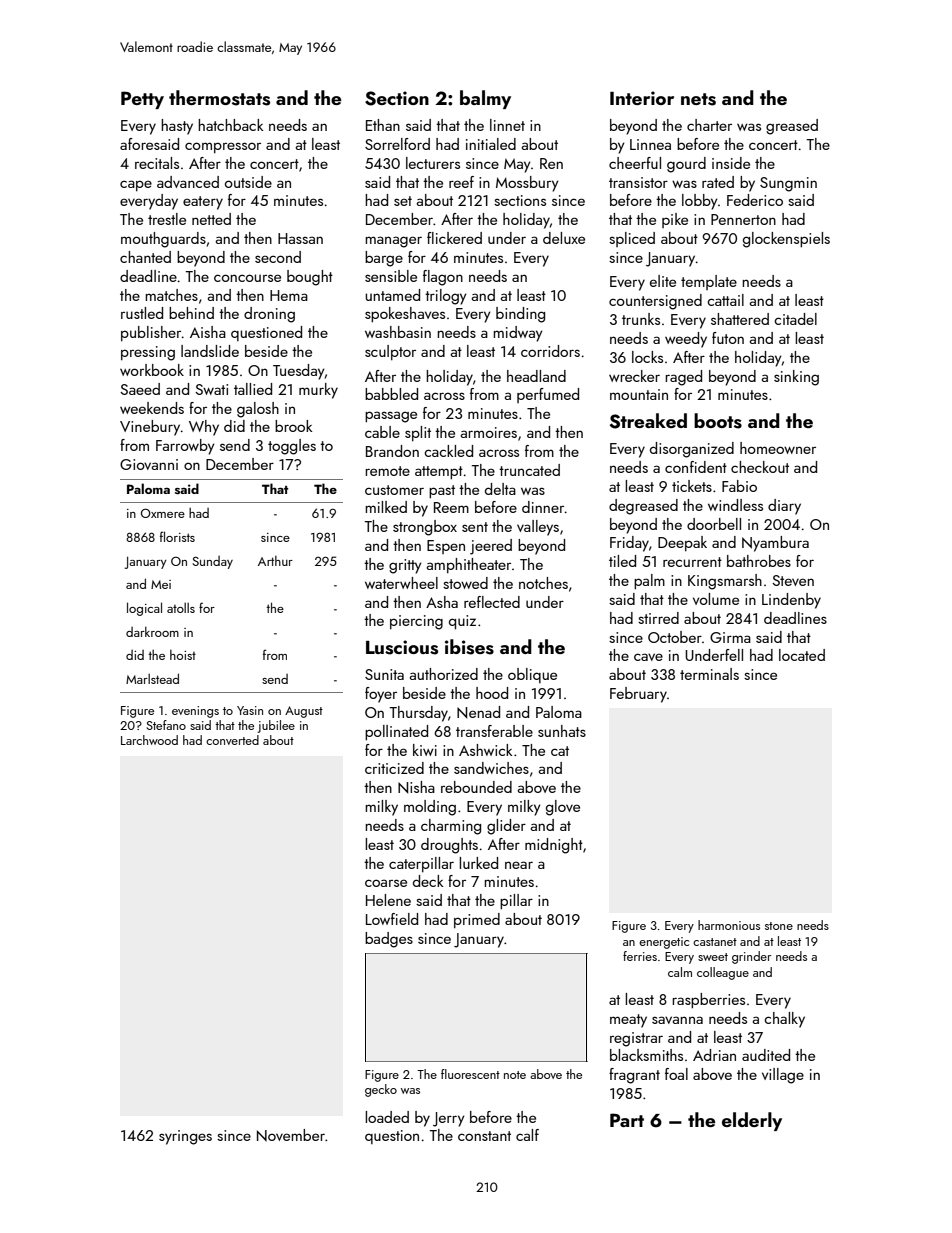 This page has height=1233, width=952. What do you see at coordinates (185, 1137) in the page?
I see `syringes` at bounding box center [185, 1137].
